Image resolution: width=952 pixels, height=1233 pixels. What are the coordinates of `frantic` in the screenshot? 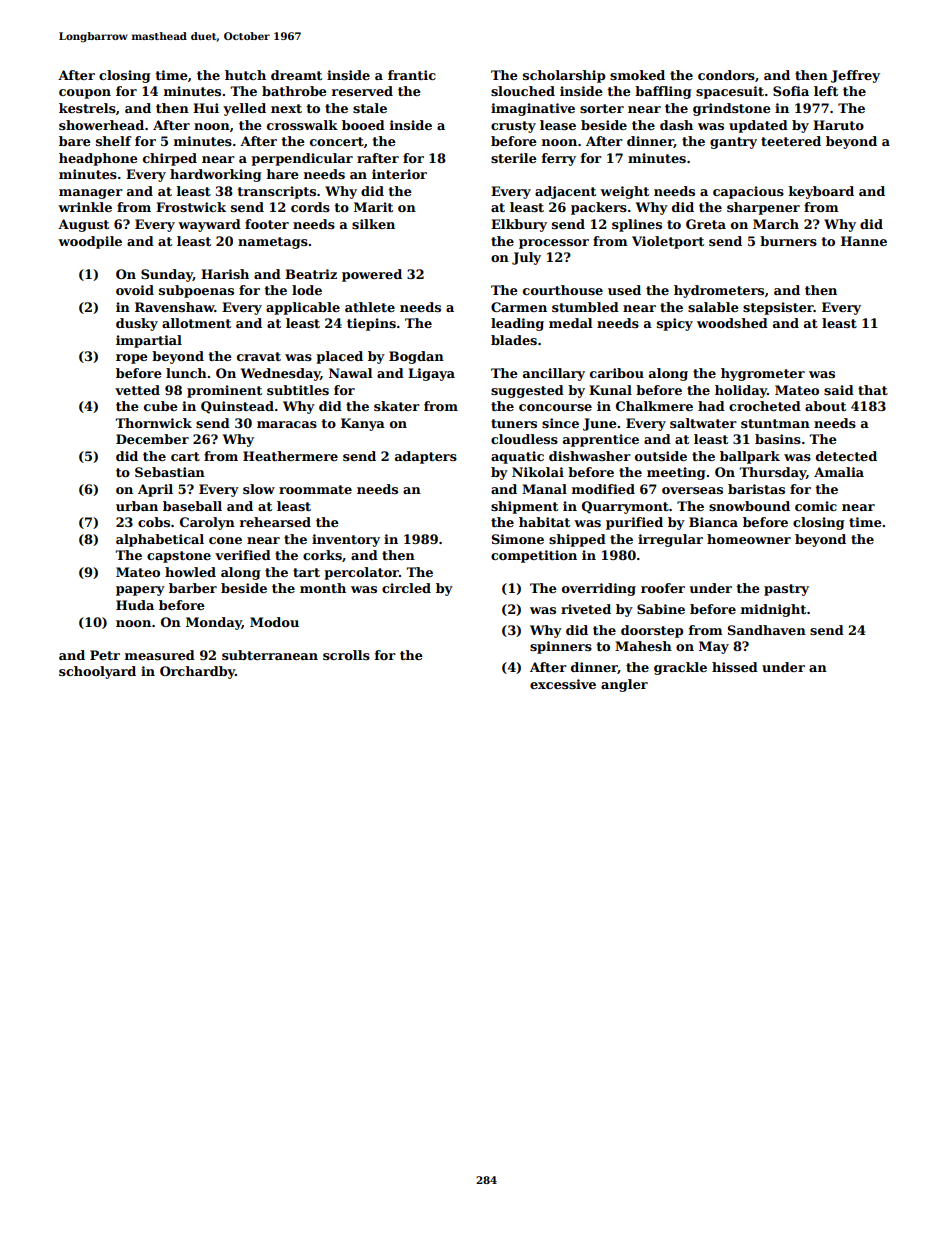 It's located at (412, 75).
